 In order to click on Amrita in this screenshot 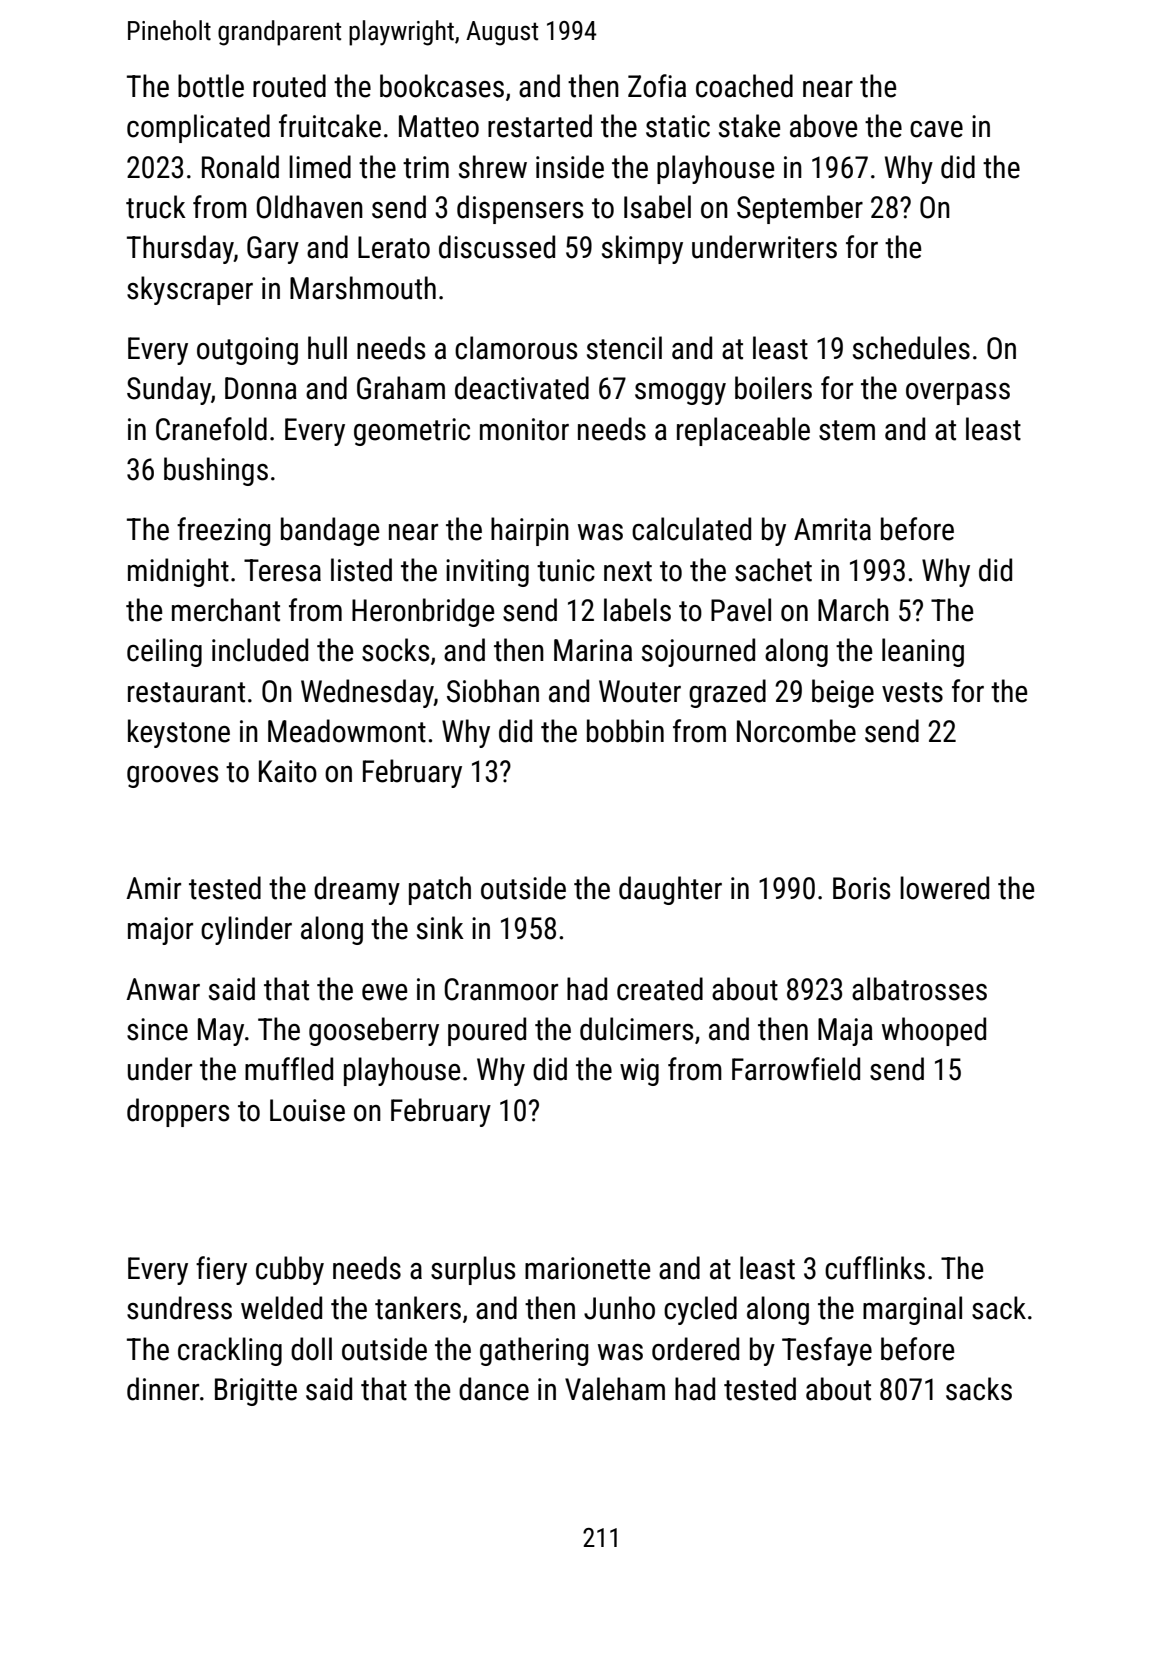, I will do `click(832, 529)`.
